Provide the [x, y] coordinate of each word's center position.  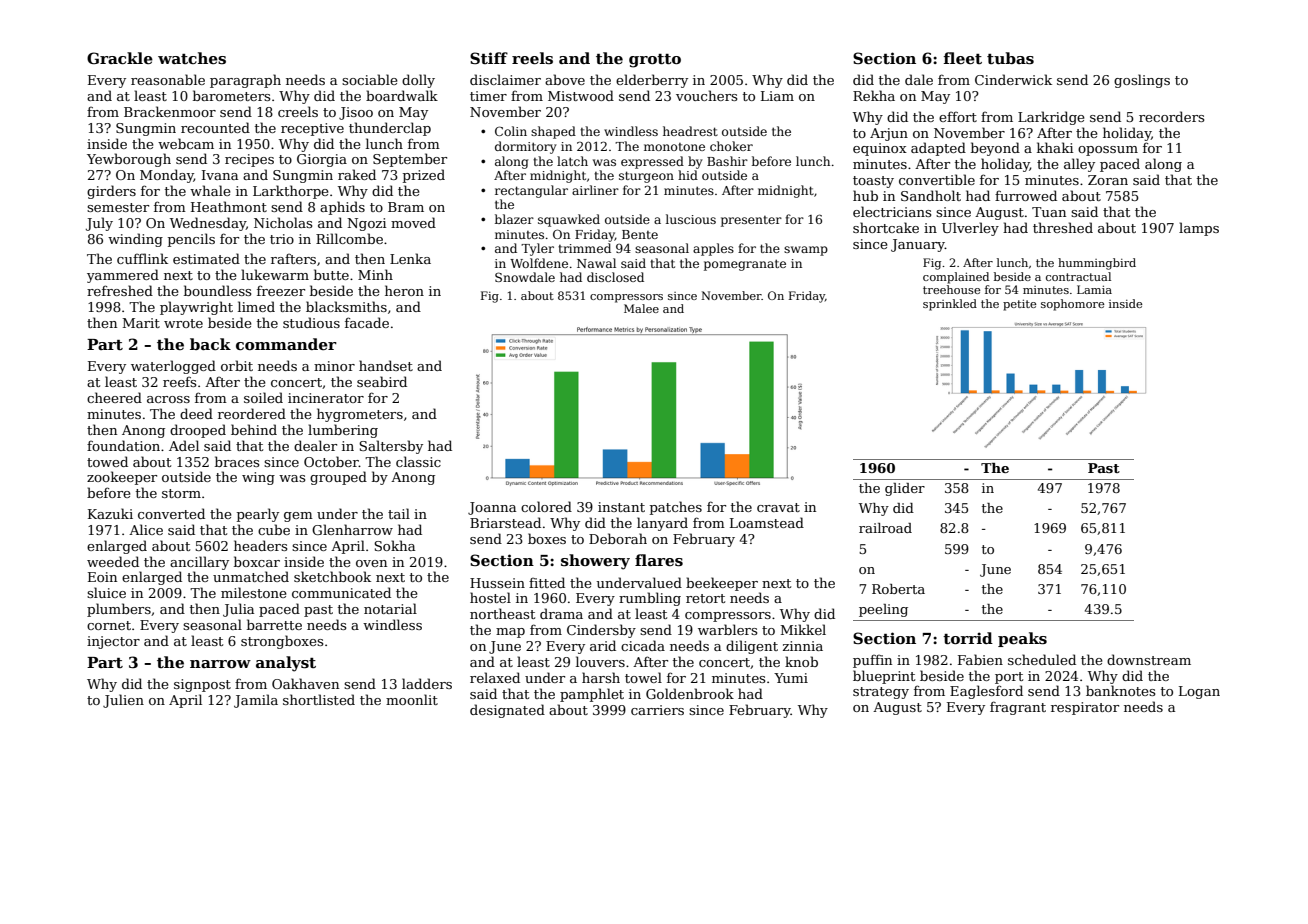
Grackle [120, 58]
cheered [114, 397]
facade [367, 322]
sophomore [1072, 305]
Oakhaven [305, 683]
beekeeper [722, 584]
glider [905, 489]
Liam [777, 96]
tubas [1010, 58]
